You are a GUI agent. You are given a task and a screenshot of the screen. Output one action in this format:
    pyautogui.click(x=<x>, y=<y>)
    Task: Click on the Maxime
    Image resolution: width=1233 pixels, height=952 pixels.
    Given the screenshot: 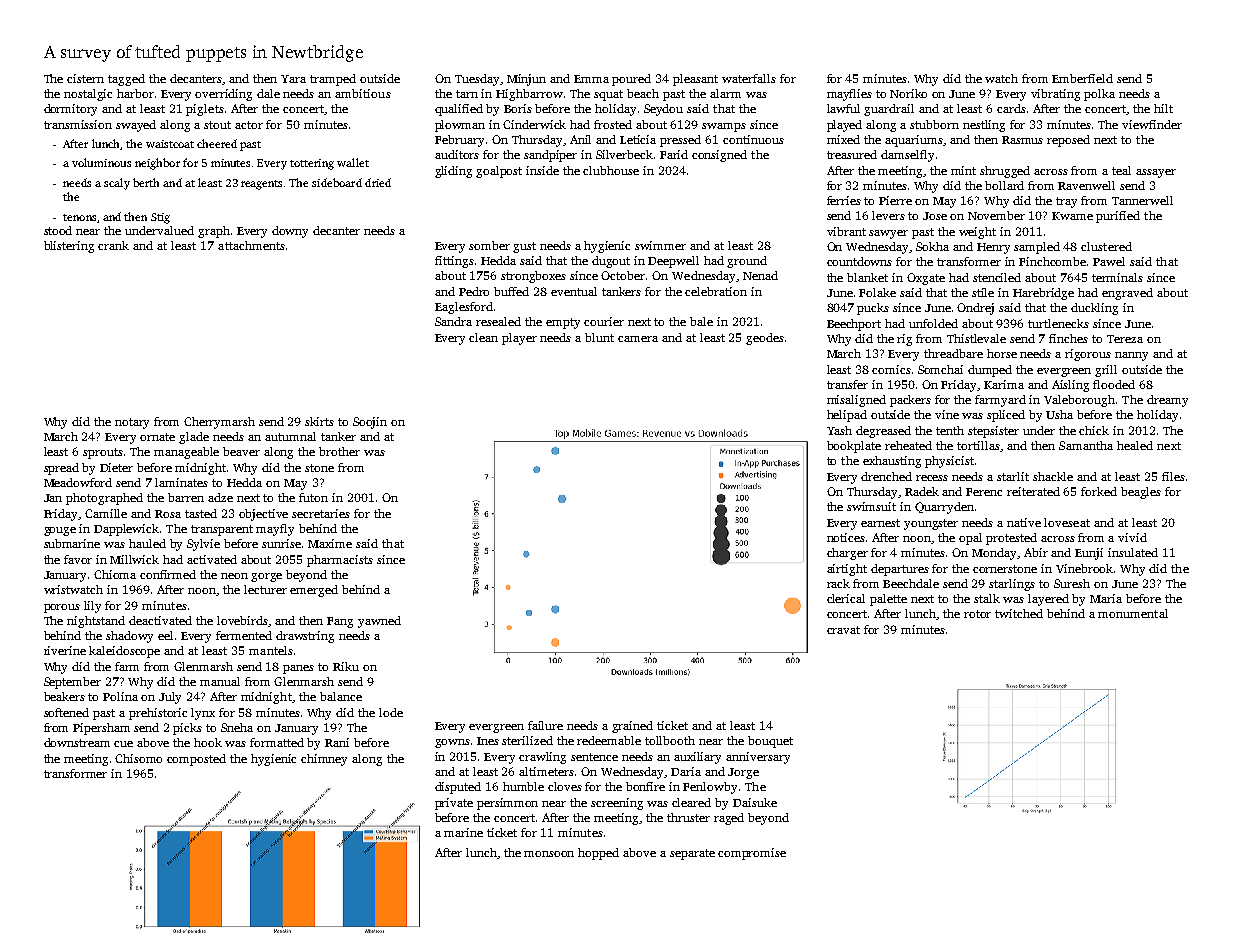 What is the action you would take?
    pyautogui.click(x=330, y=543)
